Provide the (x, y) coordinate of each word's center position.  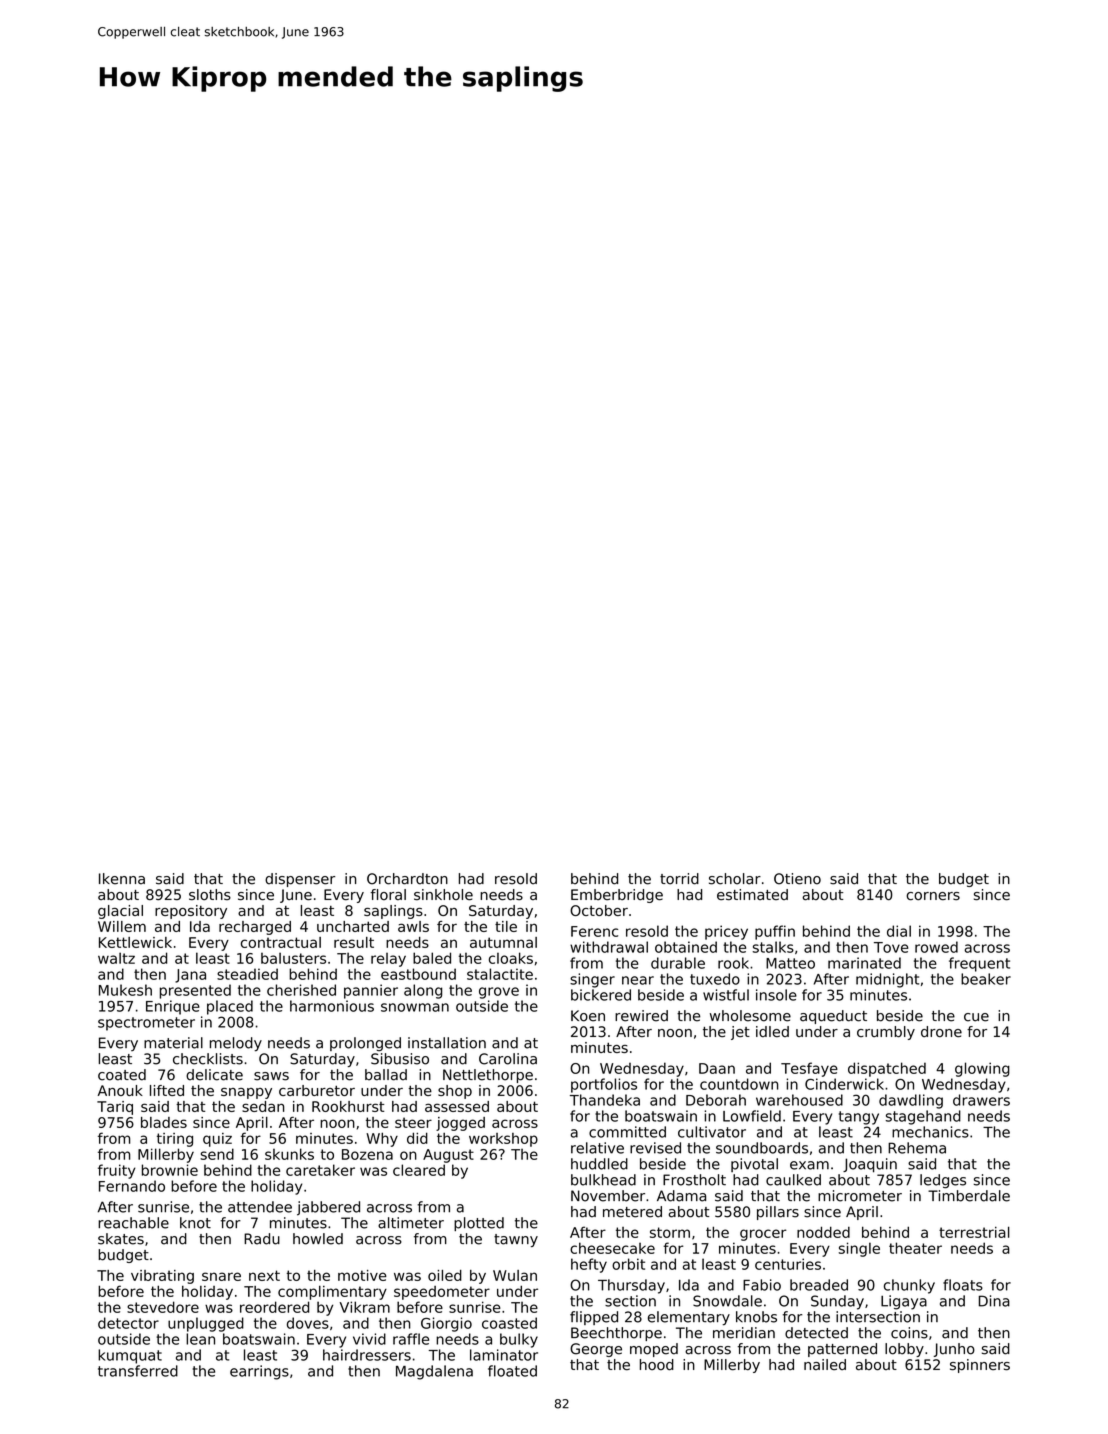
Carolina (508, 1059)
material (173, 1043)
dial (899, 931)
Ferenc (594, 931)
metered (632, 1212)
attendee (260, 1207)
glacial (120, 912)
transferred (138, 1371)
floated (512, 1371)
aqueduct (833, 1017)
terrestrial (974, 1232)
